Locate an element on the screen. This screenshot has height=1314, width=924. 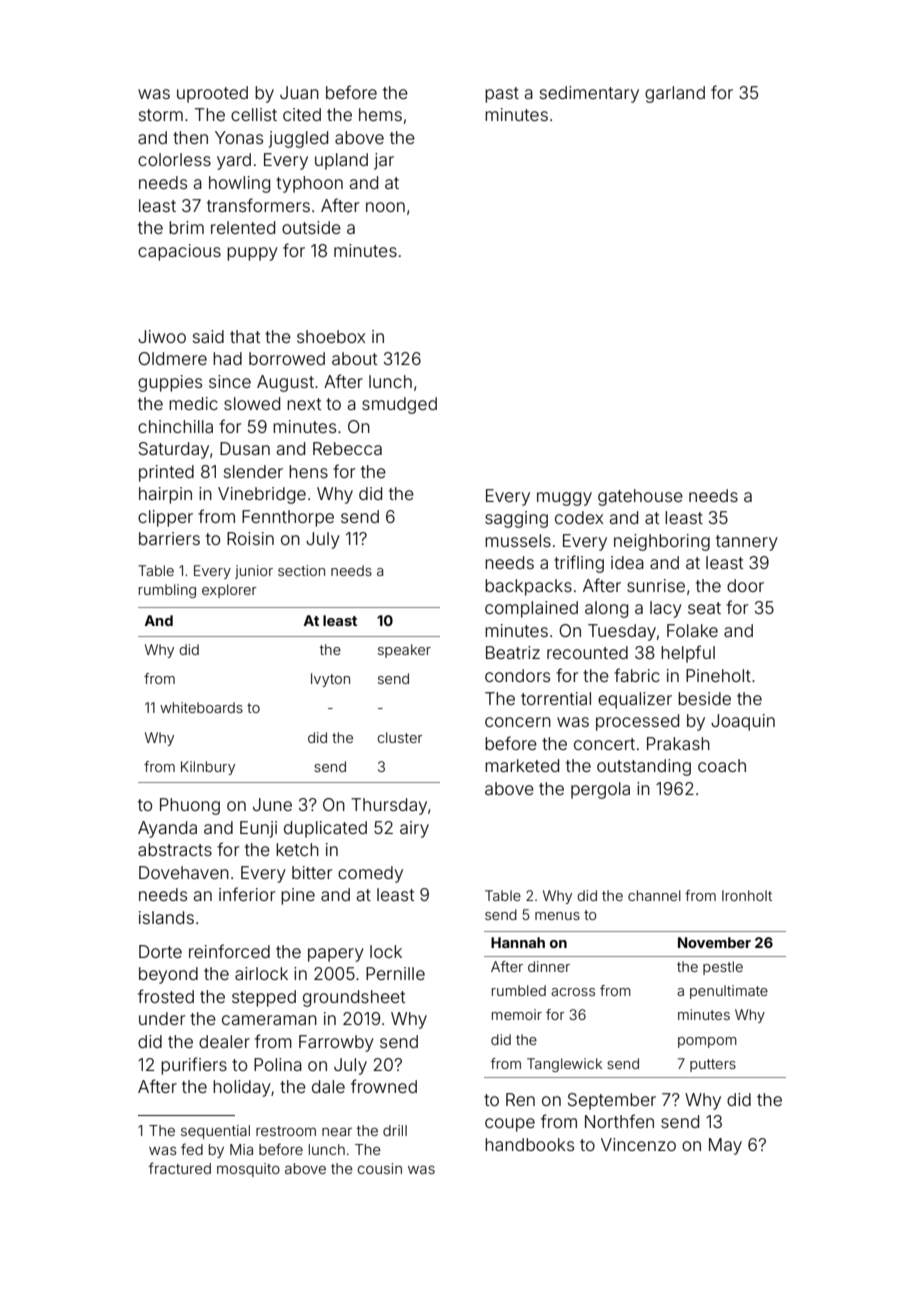
gatehouse is located at coordinates (640, 497).
